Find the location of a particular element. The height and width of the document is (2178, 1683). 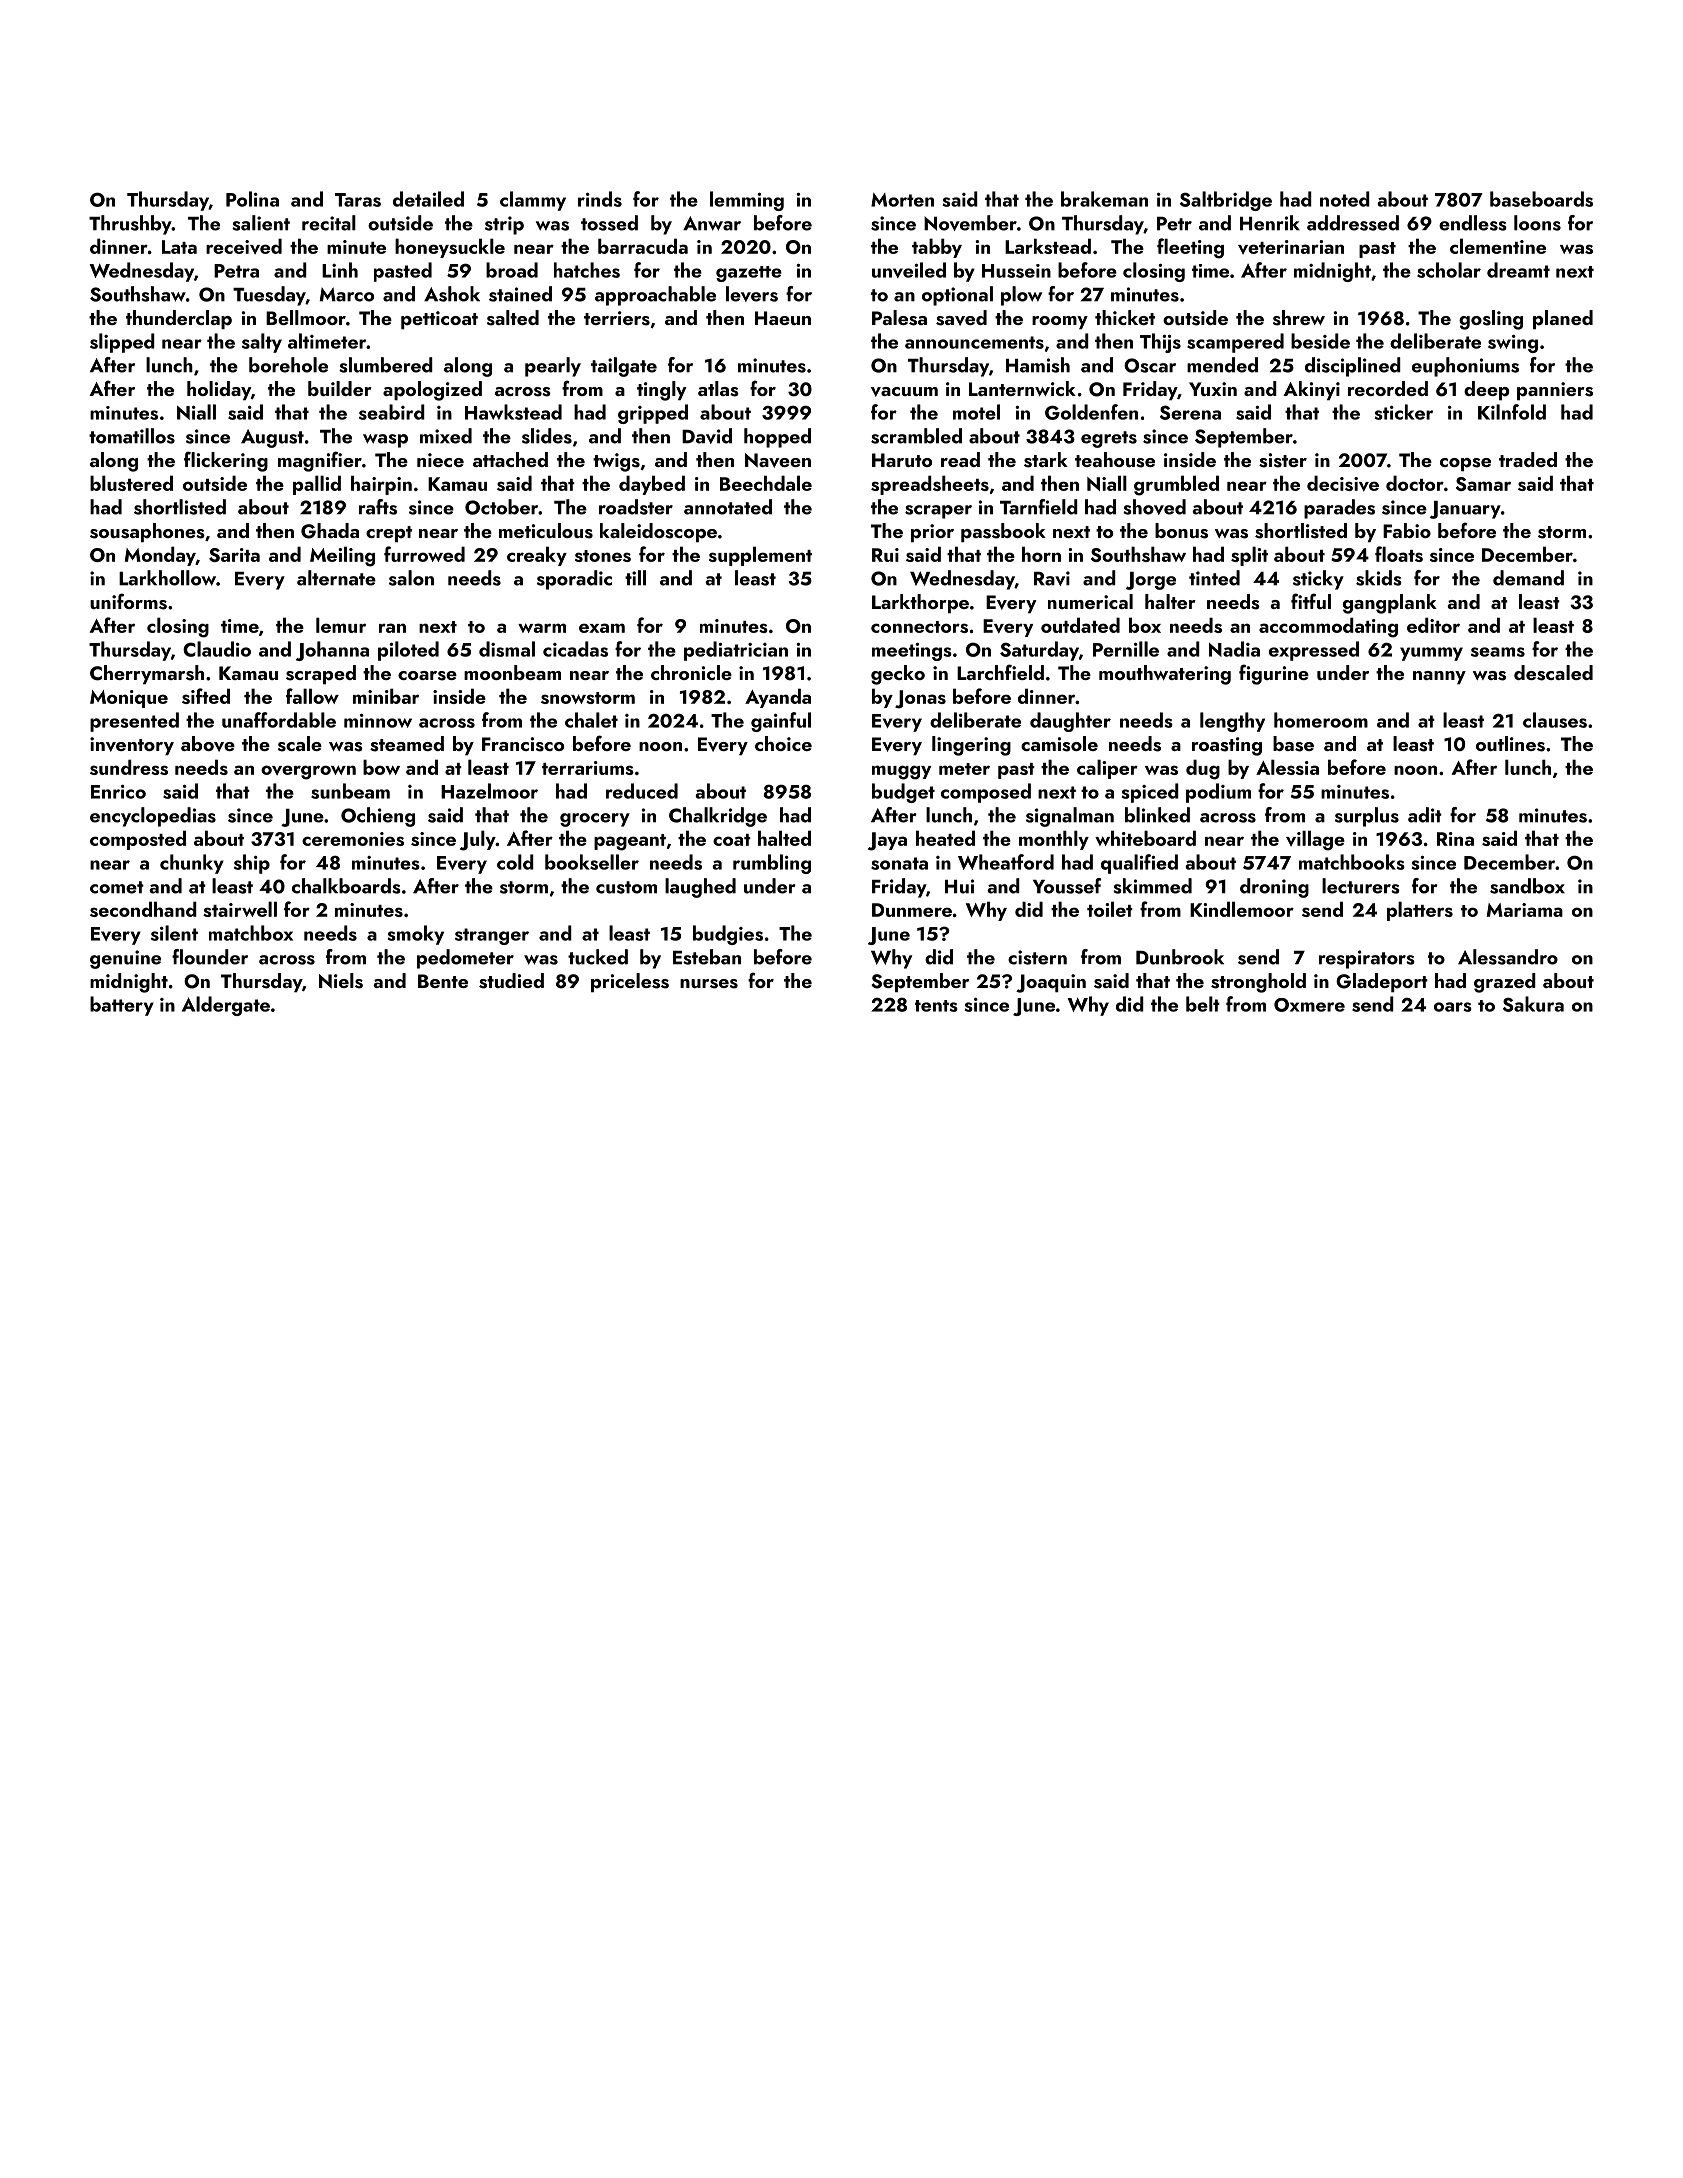

tents is located at coordinates (936, 1006).
